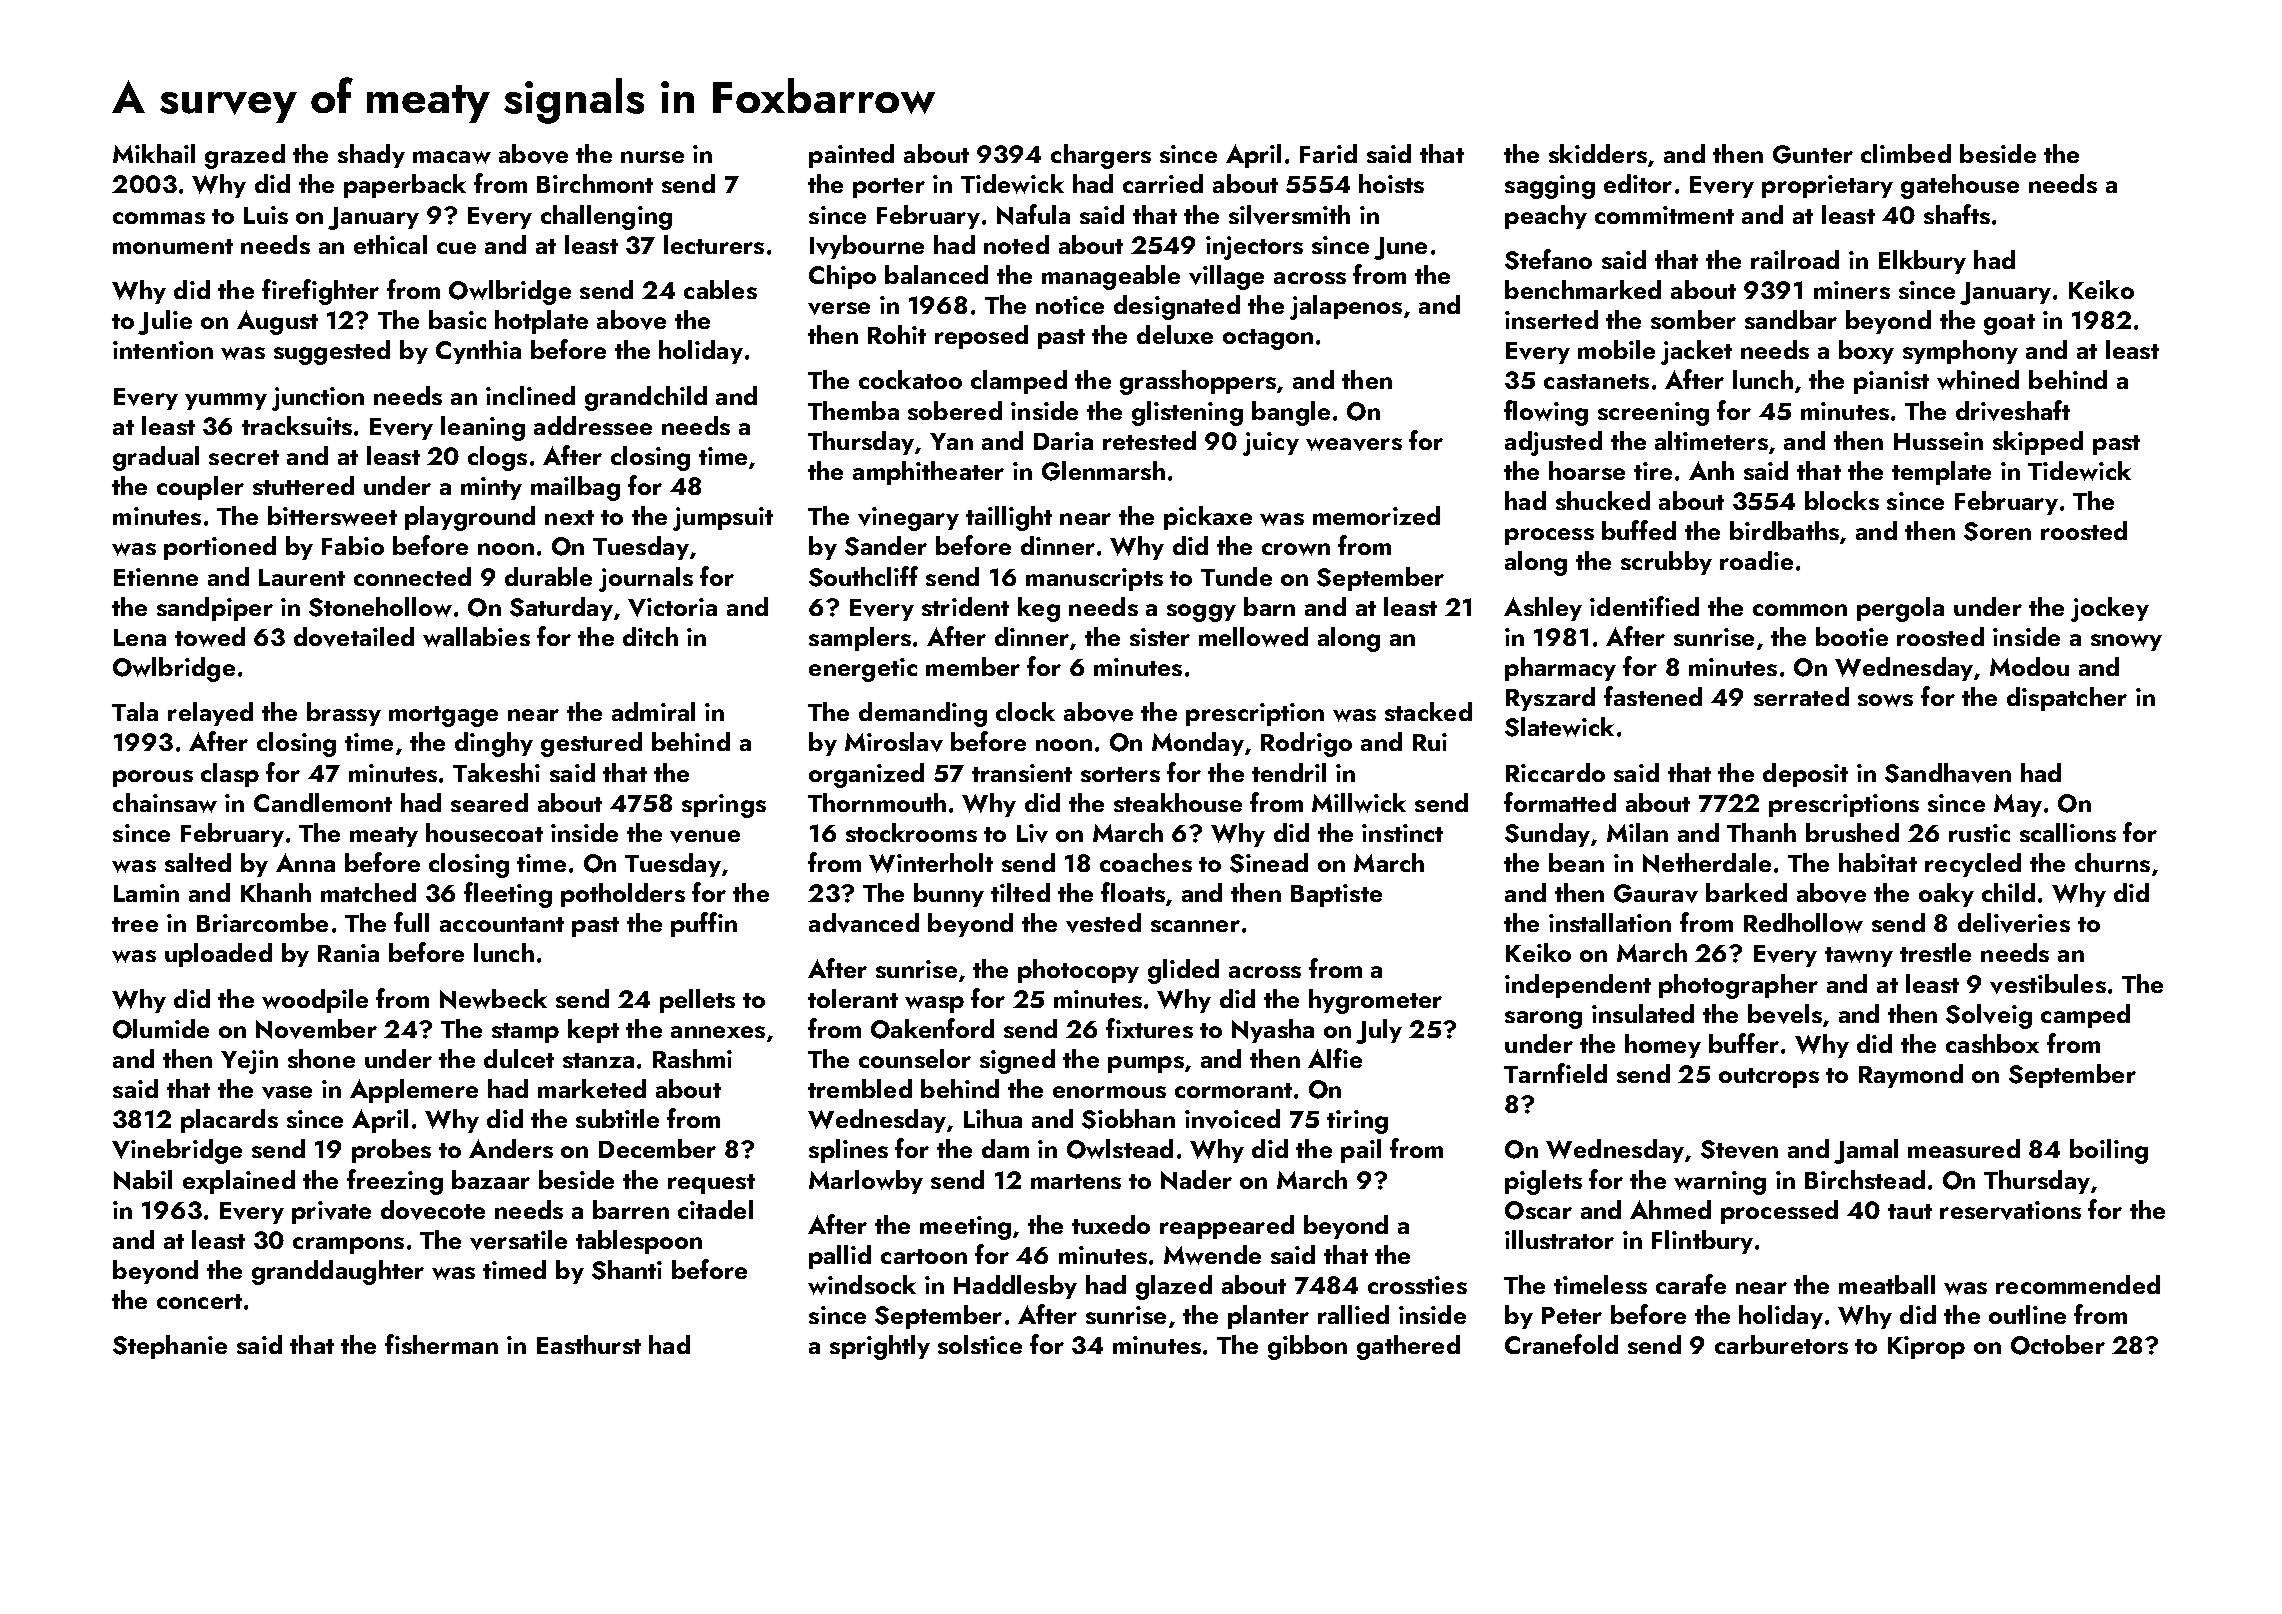 The width and height of the screenshot is (2282, 1614). I want to click on Alfie, so click(1335, 1058).
